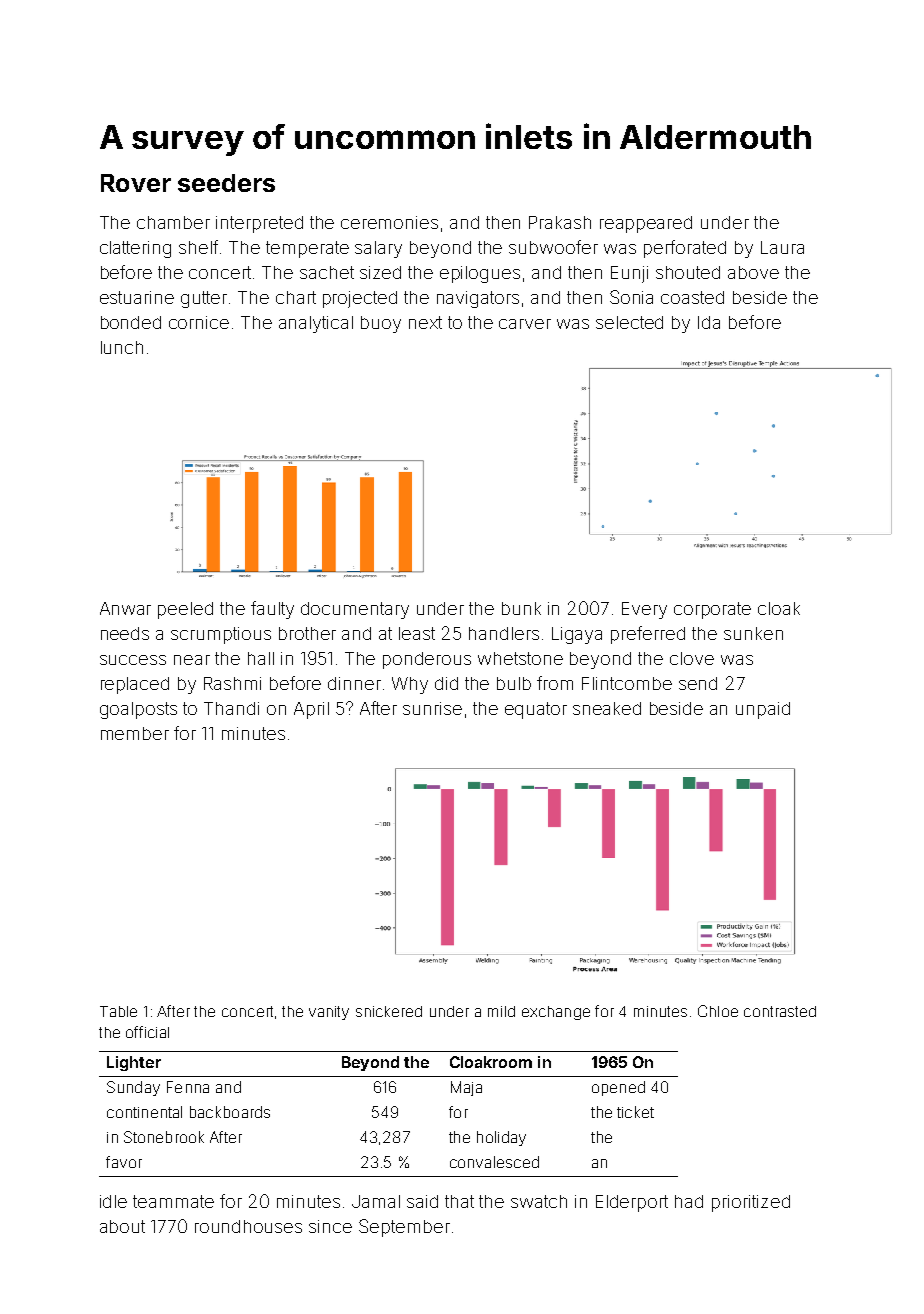  Describe the element at coordinates (751, 1203) in the screenshot. I see `prioritized` at that location.
